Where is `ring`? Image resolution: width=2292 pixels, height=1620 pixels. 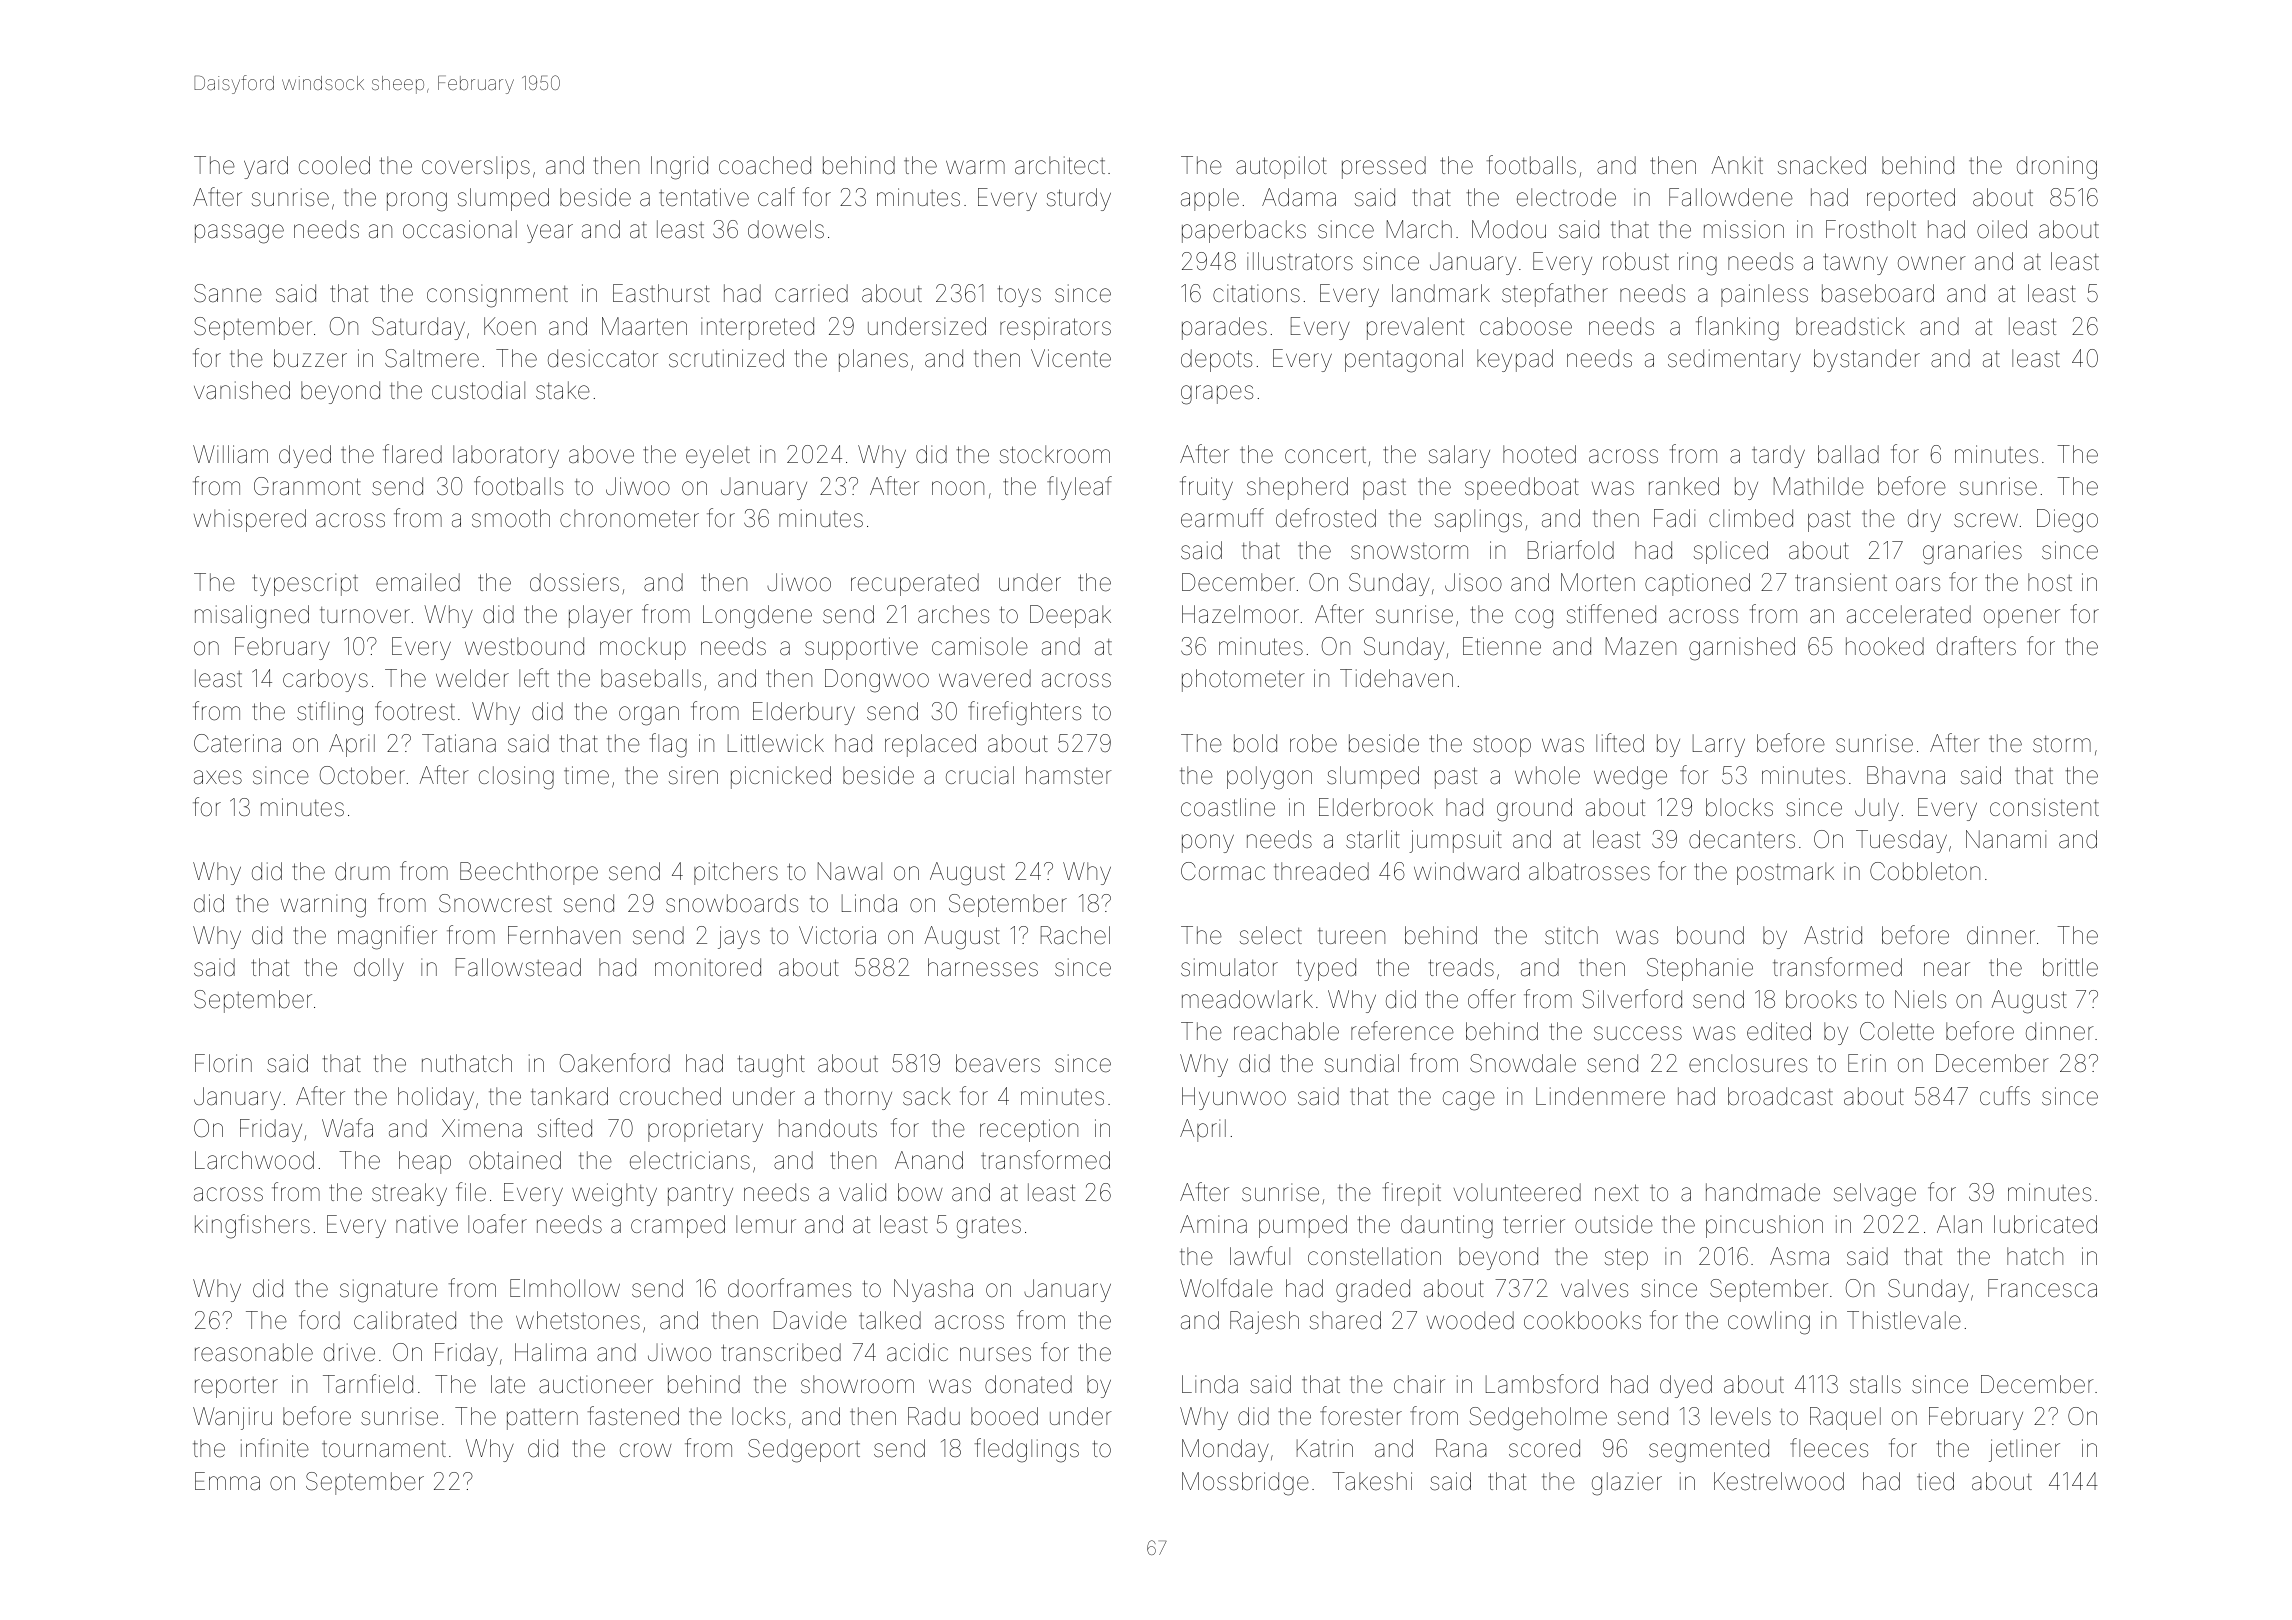 ring is located at coordinates (1698, 264).
